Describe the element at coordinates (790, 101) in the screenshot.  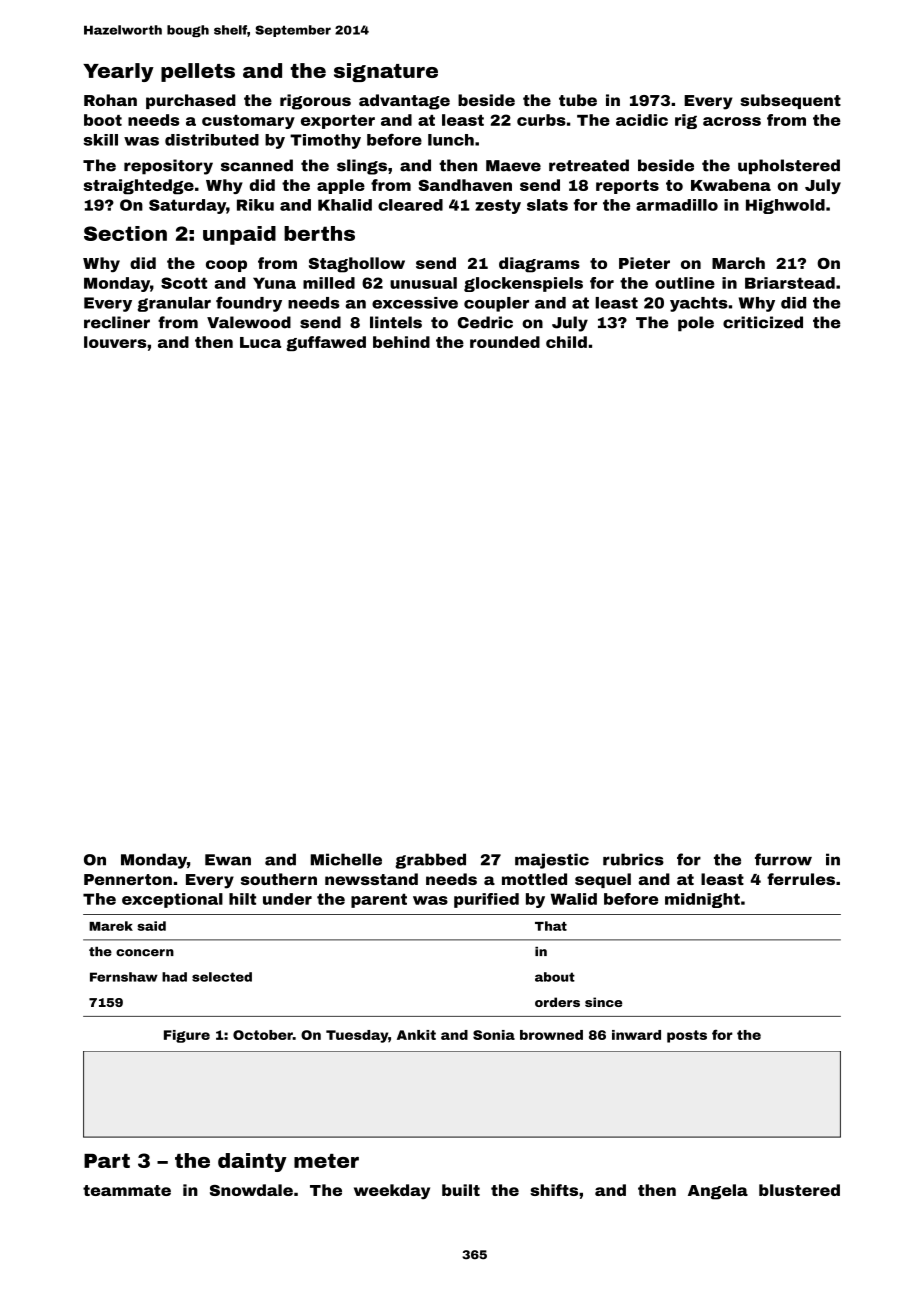
I see `subsequent` at that location.
